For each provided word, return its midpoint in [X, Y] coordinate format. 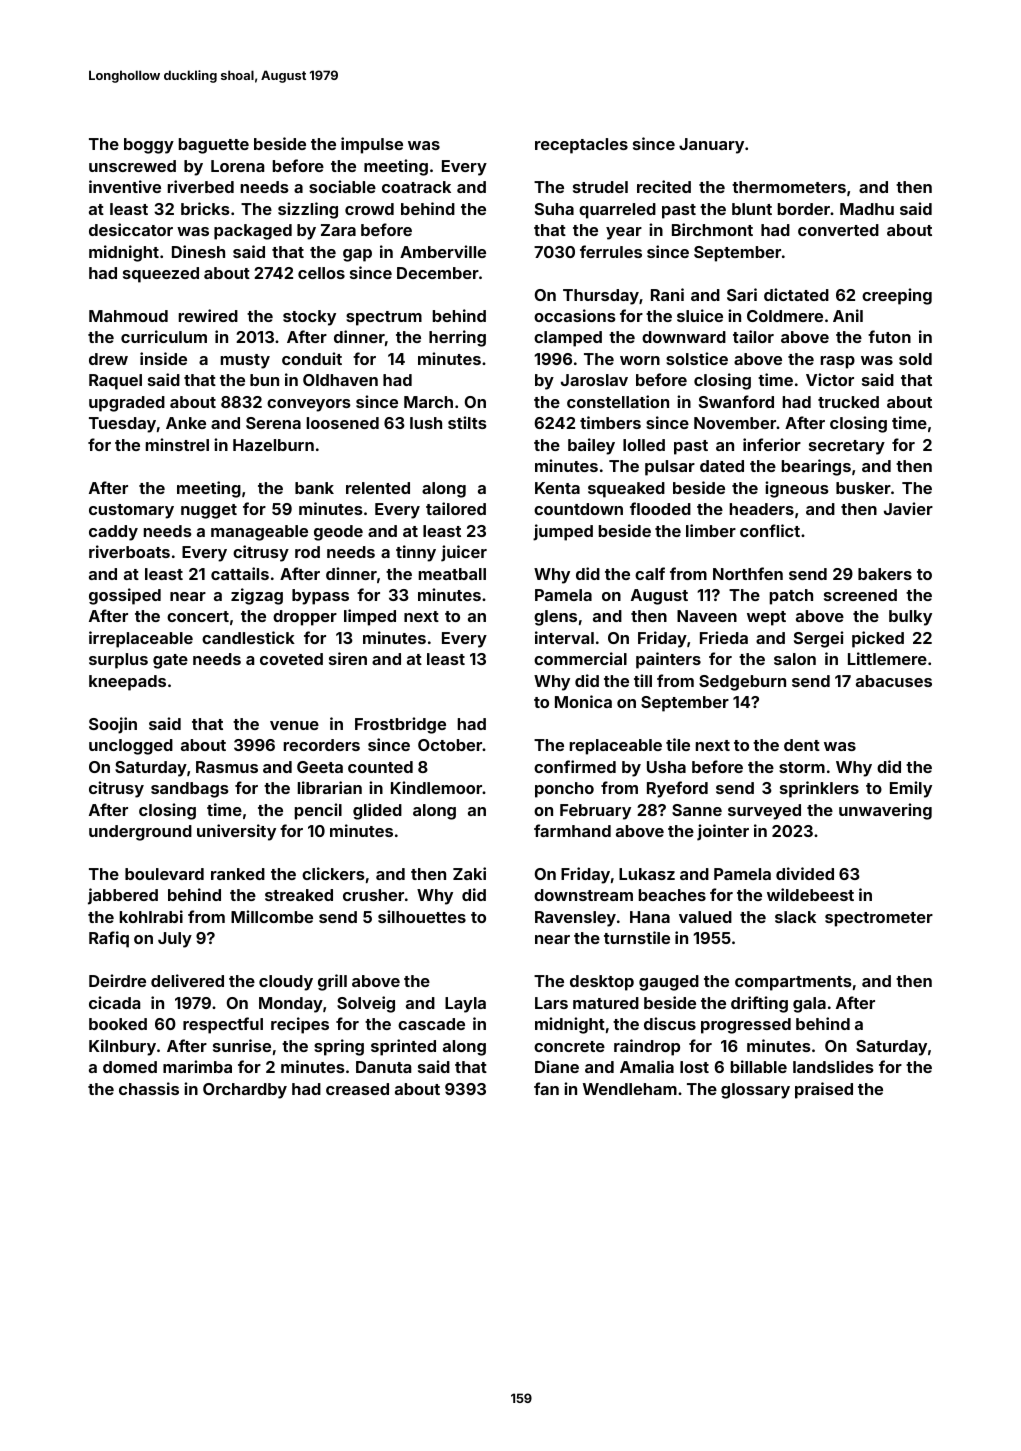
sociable [342, 186]
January [711, 146]
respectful [223, 1025]
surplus [118, 661]
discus [670, 1023]
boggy [149, 146]
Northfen [748, 573]
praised [824, 1090]
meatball [452, 574]
